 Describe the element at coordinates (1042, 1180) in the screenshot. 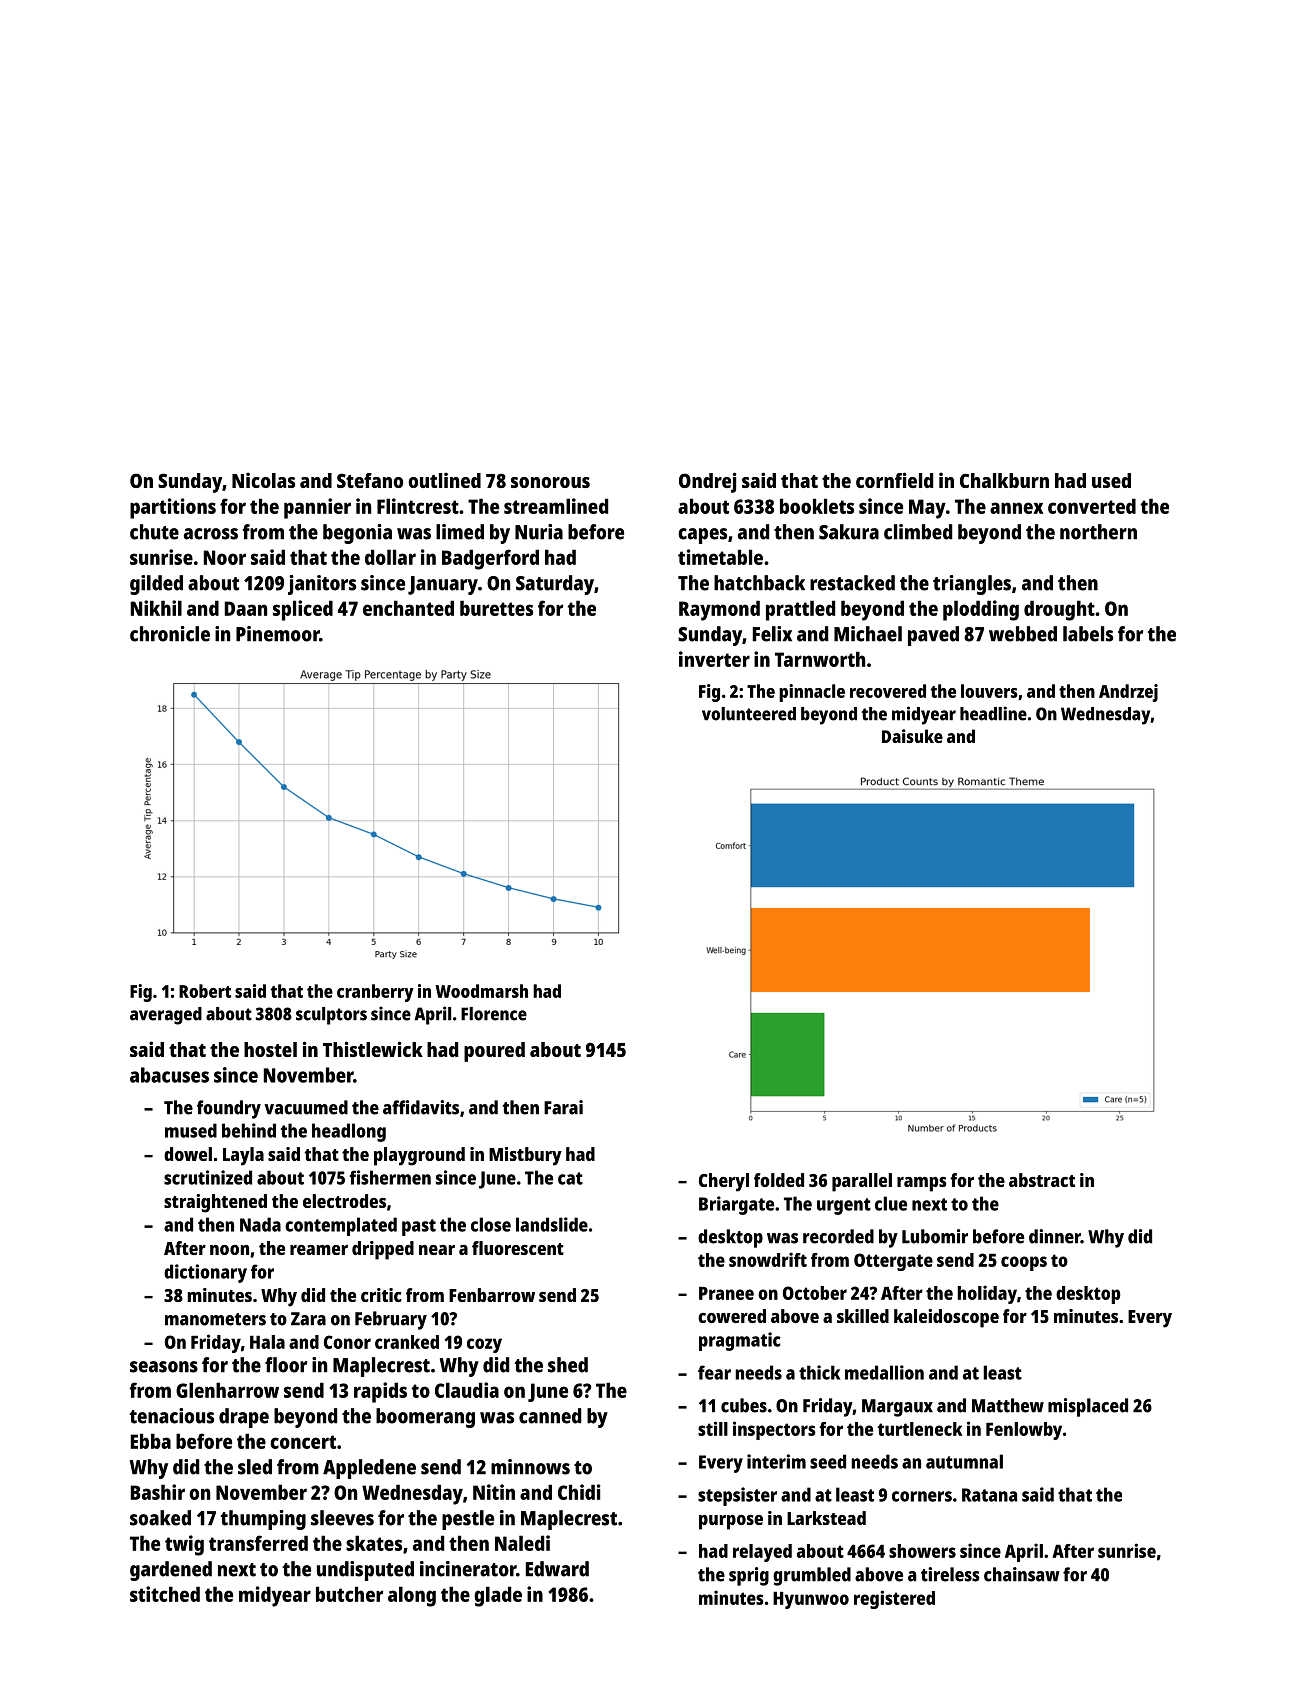

I see `abstract` at that location.
